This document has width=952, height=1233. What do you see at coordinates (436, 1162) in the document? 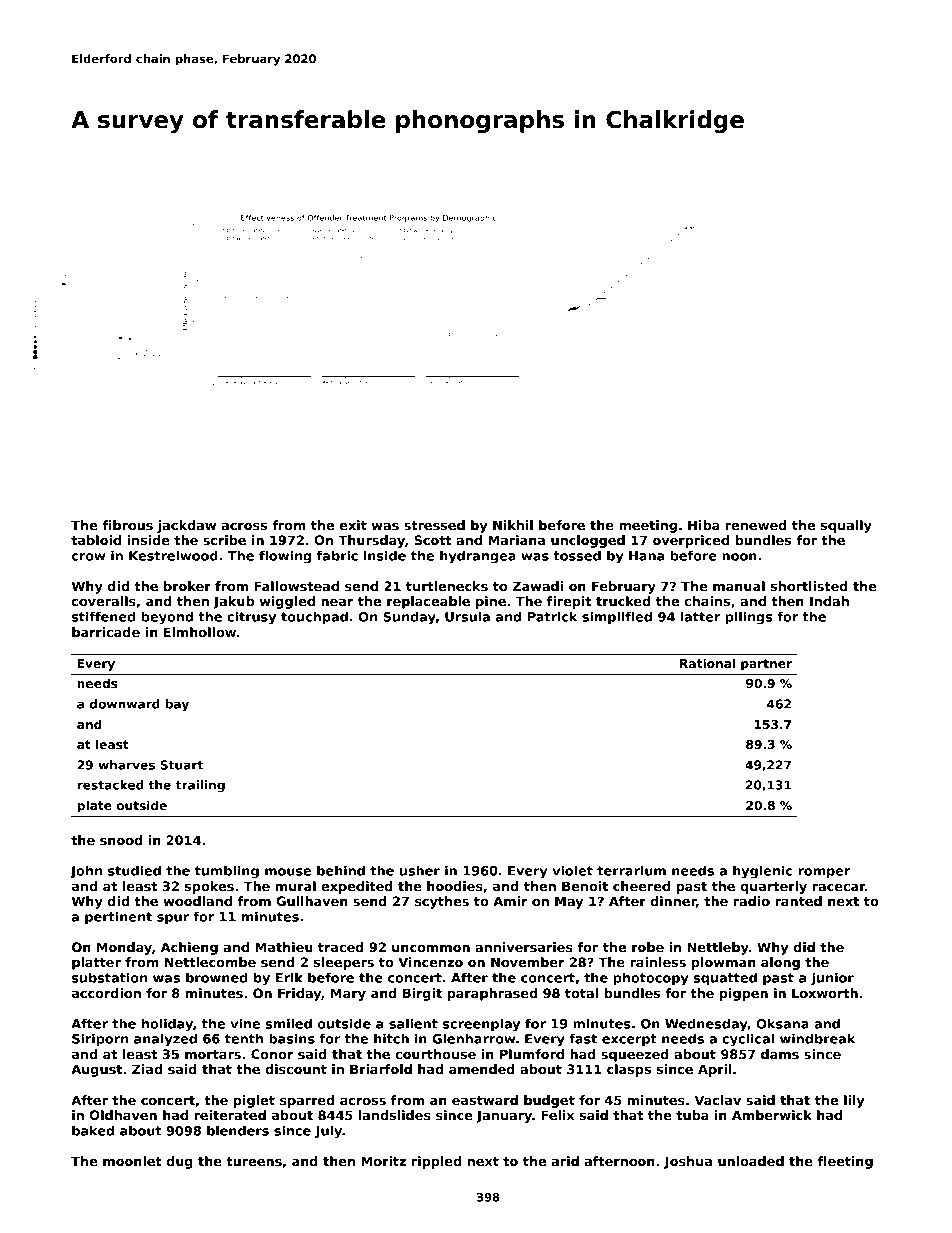
I see `rippled` at bounding box center [436, 1162].
